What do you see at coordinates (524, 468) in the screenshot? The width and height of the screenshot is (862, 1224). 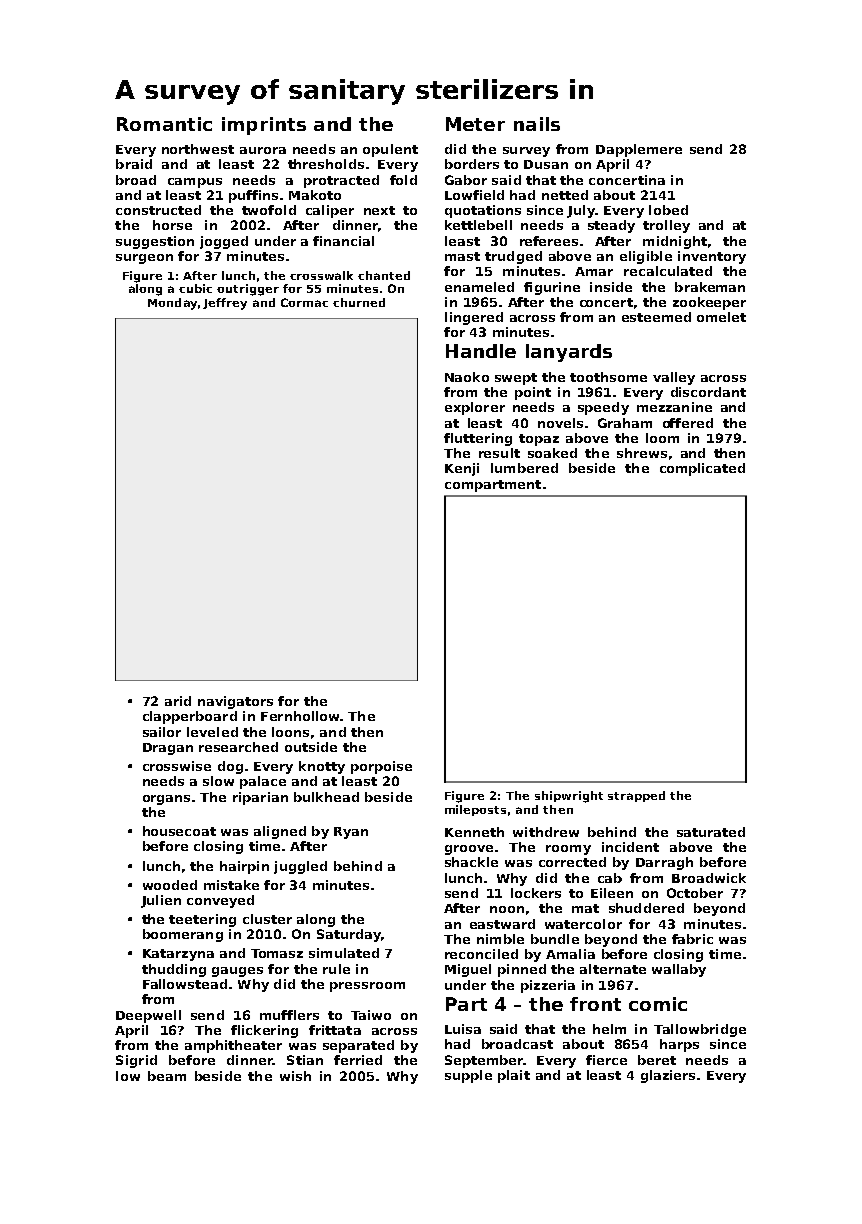 I see `lumbered` at bounding box center [524, 468].
